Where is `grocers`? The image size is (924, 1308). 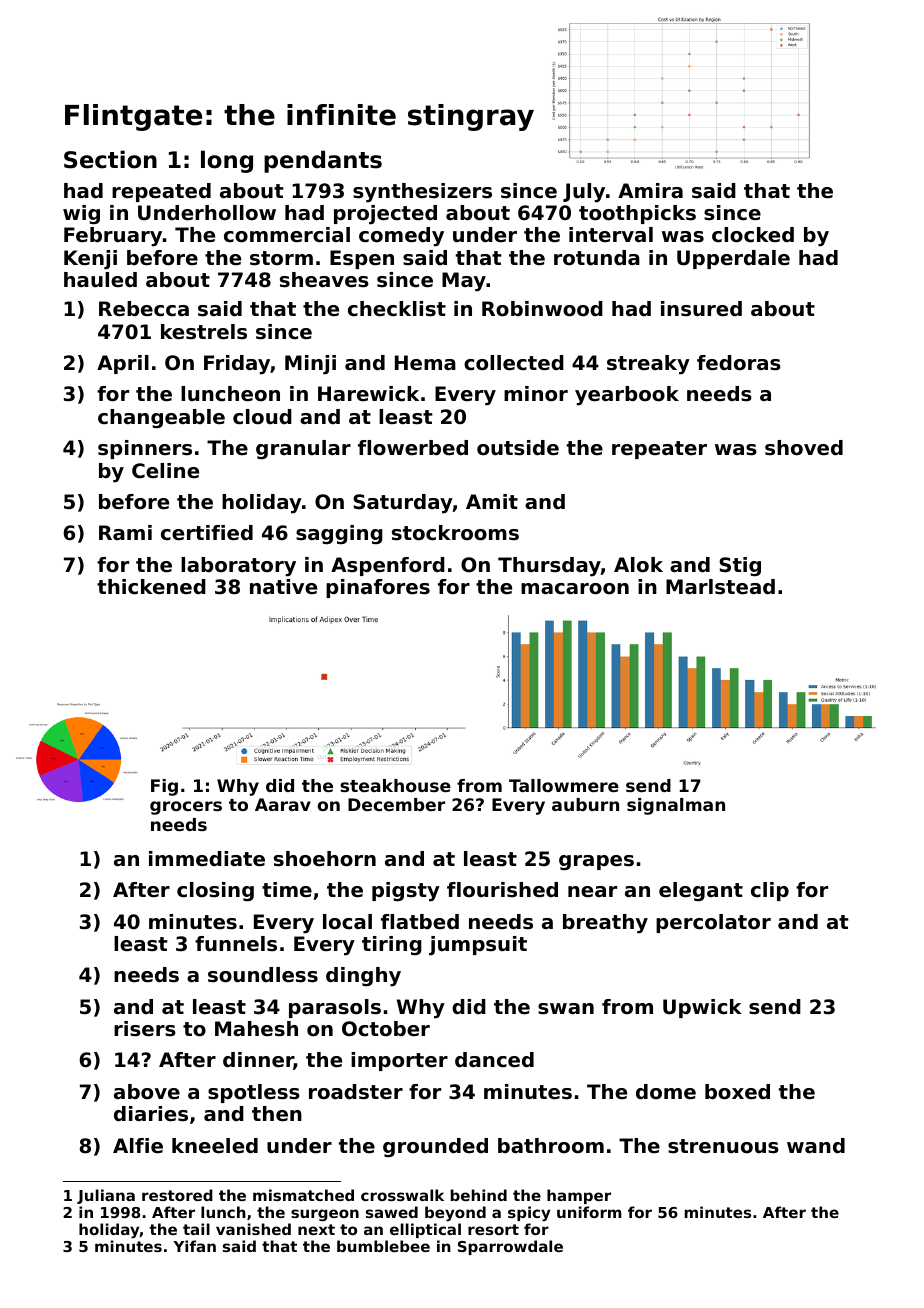 grocers is located at coordinates (186, 808).
